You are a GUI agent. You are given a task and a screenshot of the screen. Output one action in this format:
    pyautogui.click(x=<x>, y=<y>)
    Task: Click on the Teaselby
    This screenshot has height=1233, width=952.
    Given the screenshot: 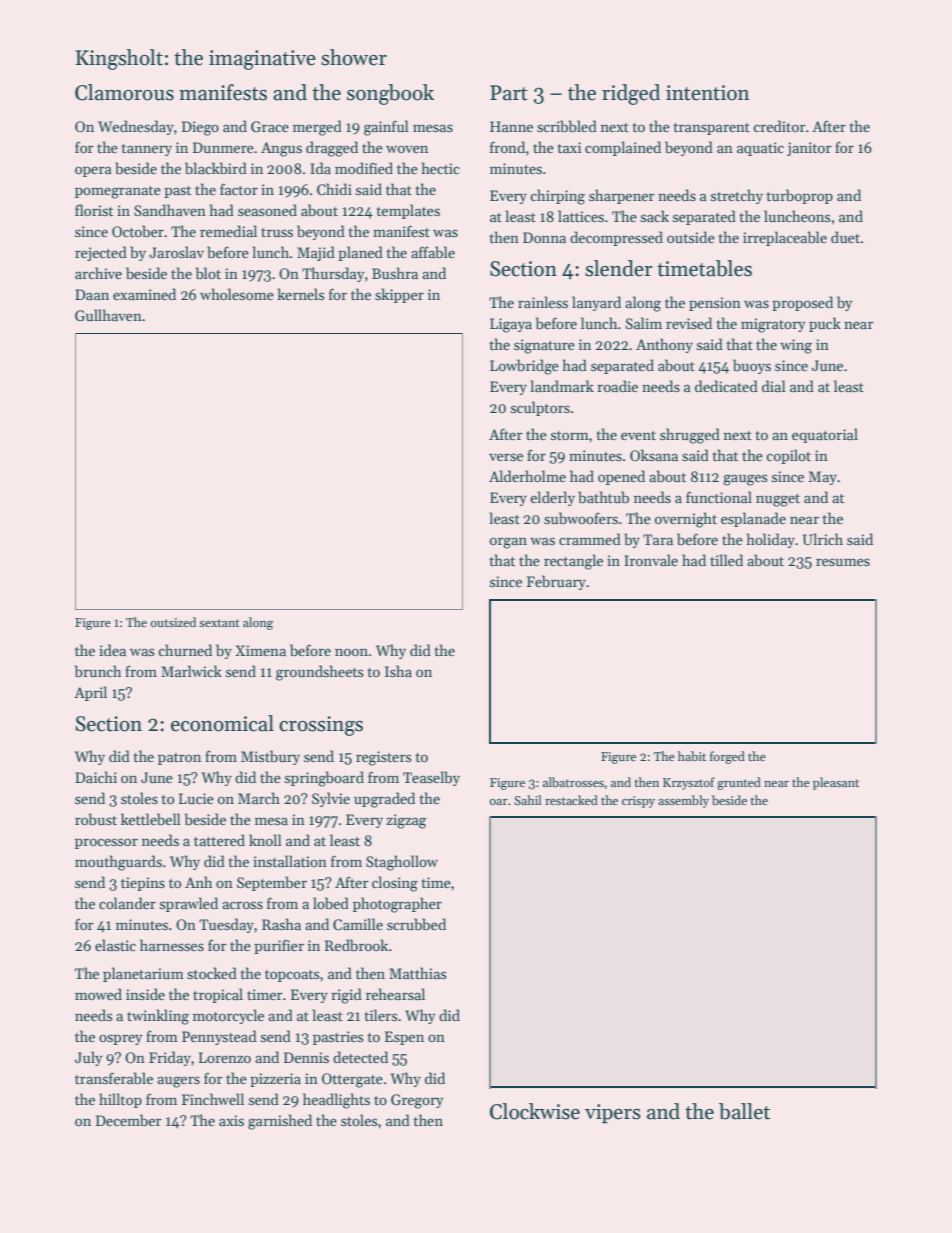 What is the action you would take?
    pyautogui.click(x=431, y=778)
